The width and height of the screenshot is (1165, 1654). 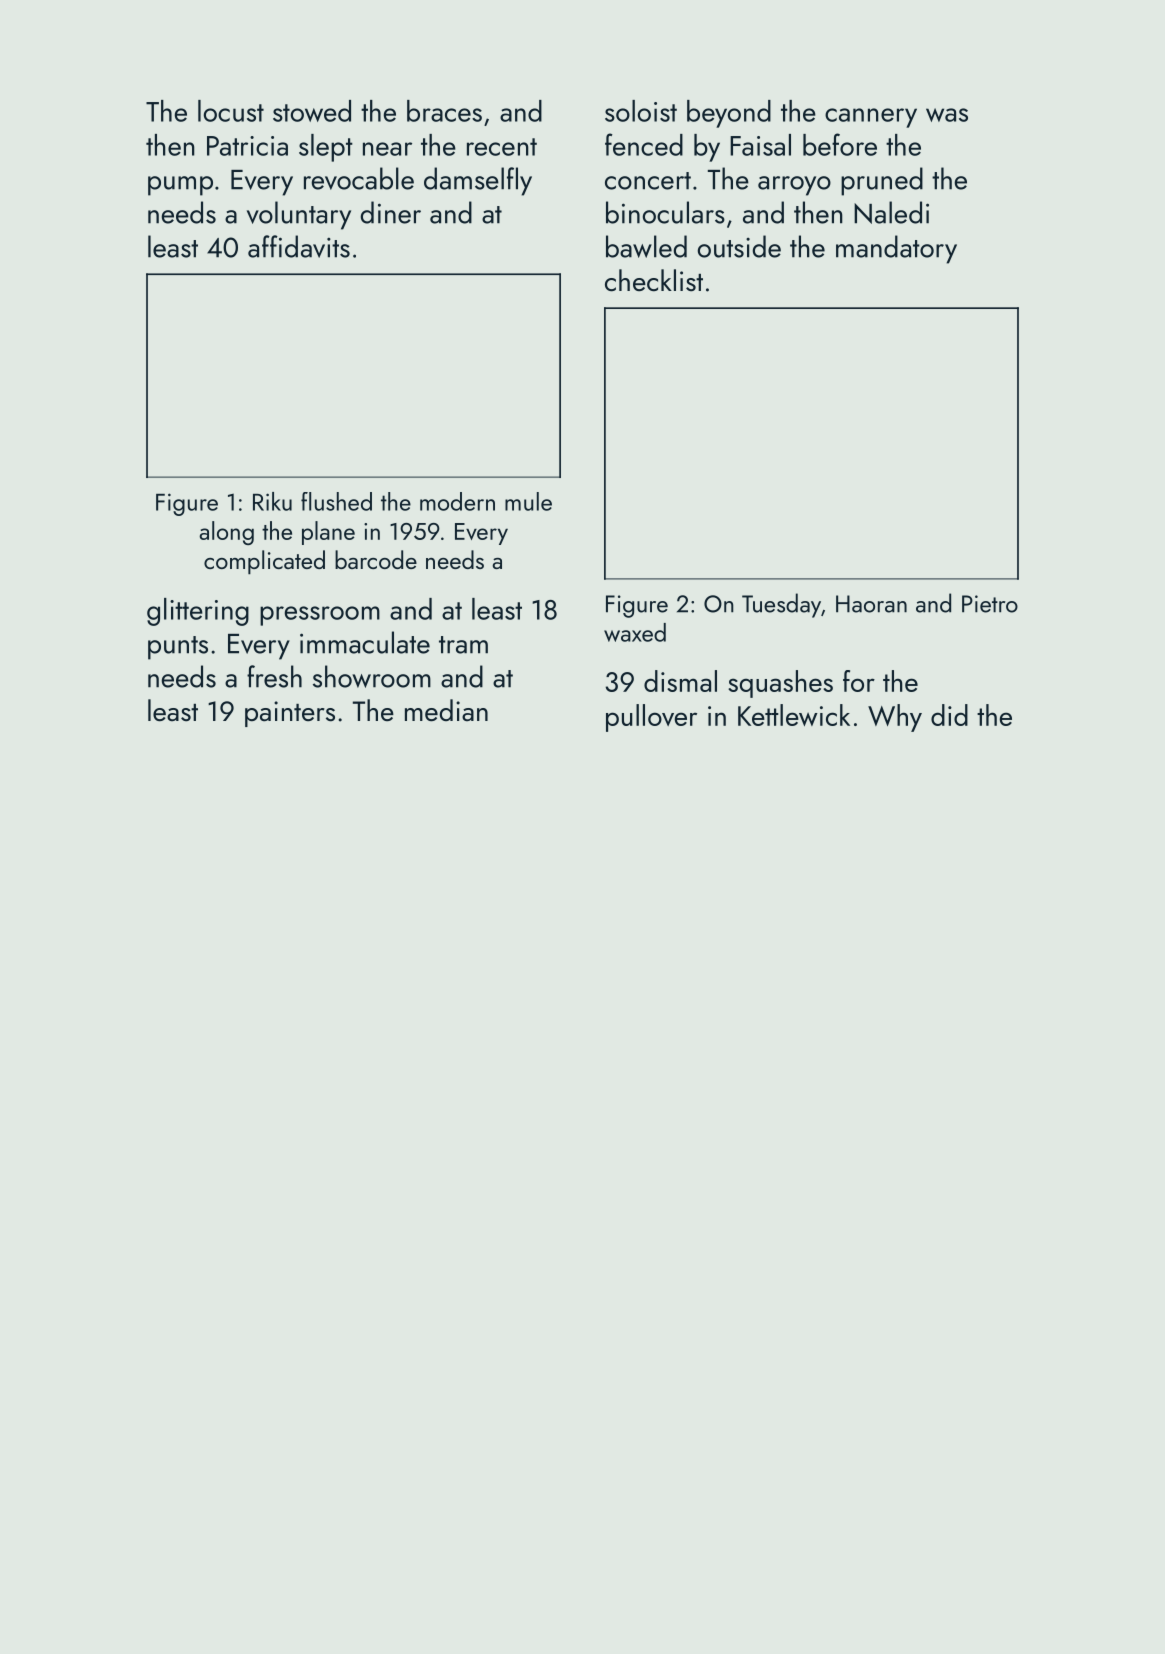 I want to click on painters, so click(x=290, y=714).
